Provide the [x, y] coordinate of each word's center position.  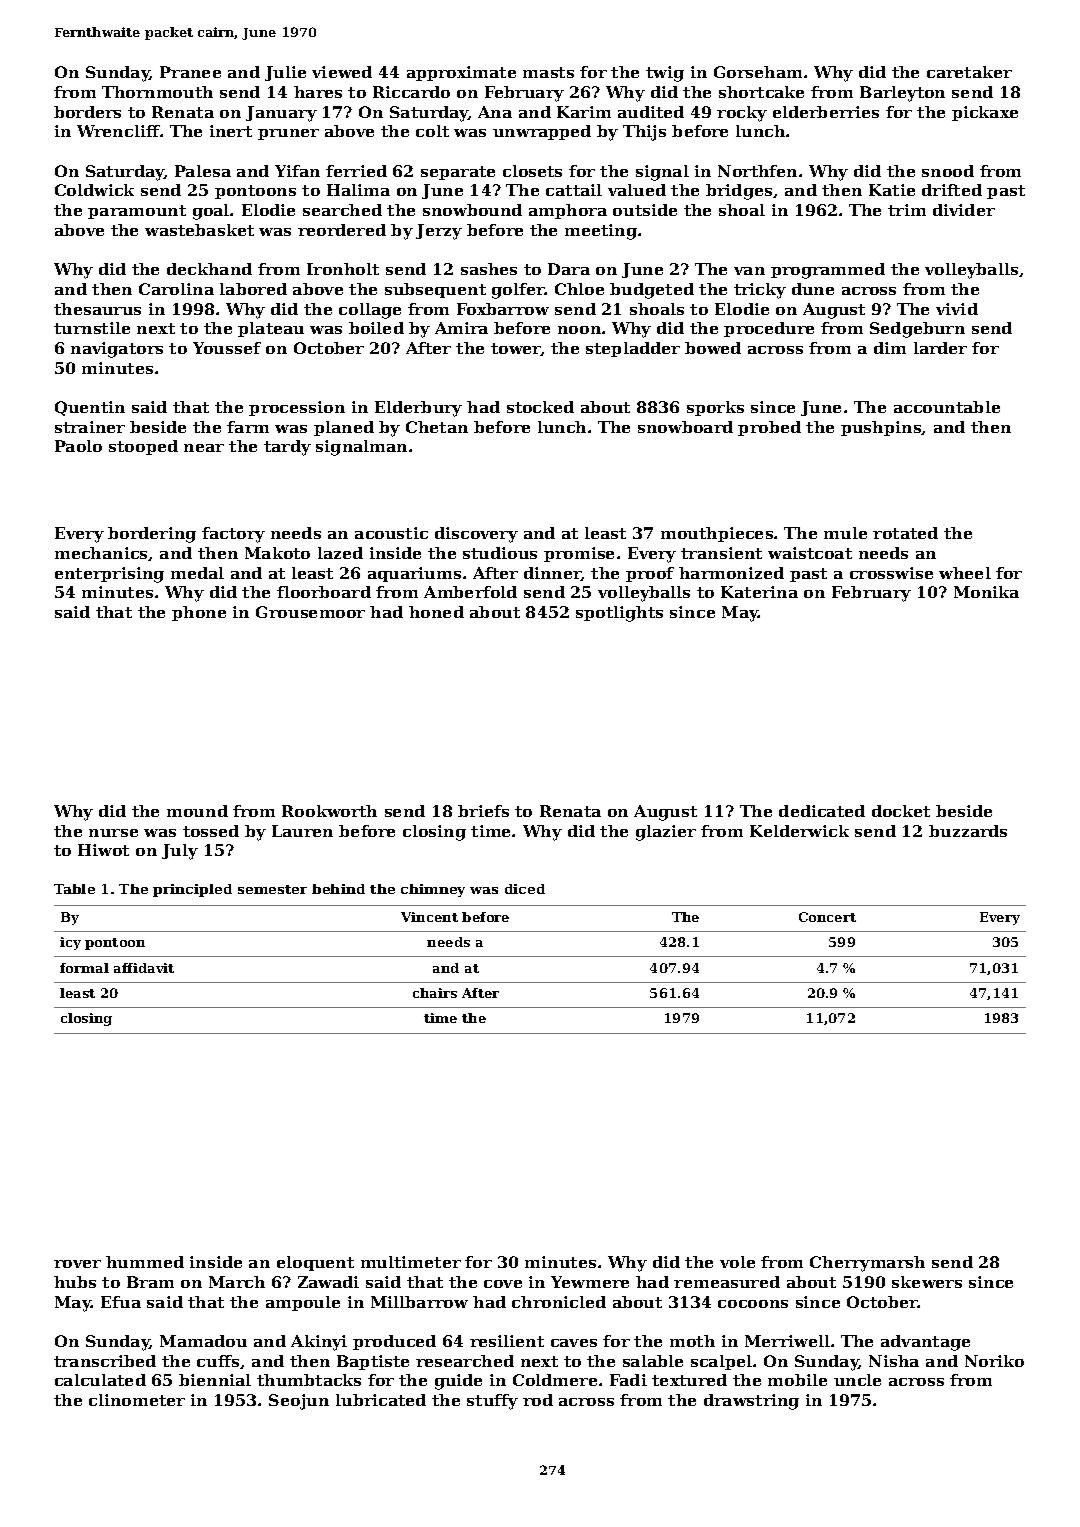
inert [231, 131]
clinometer [137, 1400]
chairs [435, 993]
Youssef [227, 348]
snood [948, 171]
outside [645, 210]
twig [665, 74]
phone [199, 613]
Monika [986, 592]
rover [77, 1264]
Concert [827, 917]
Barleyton [902, 94]
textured [689, 1380]
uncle [857, 1380]
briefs [483, 811]
